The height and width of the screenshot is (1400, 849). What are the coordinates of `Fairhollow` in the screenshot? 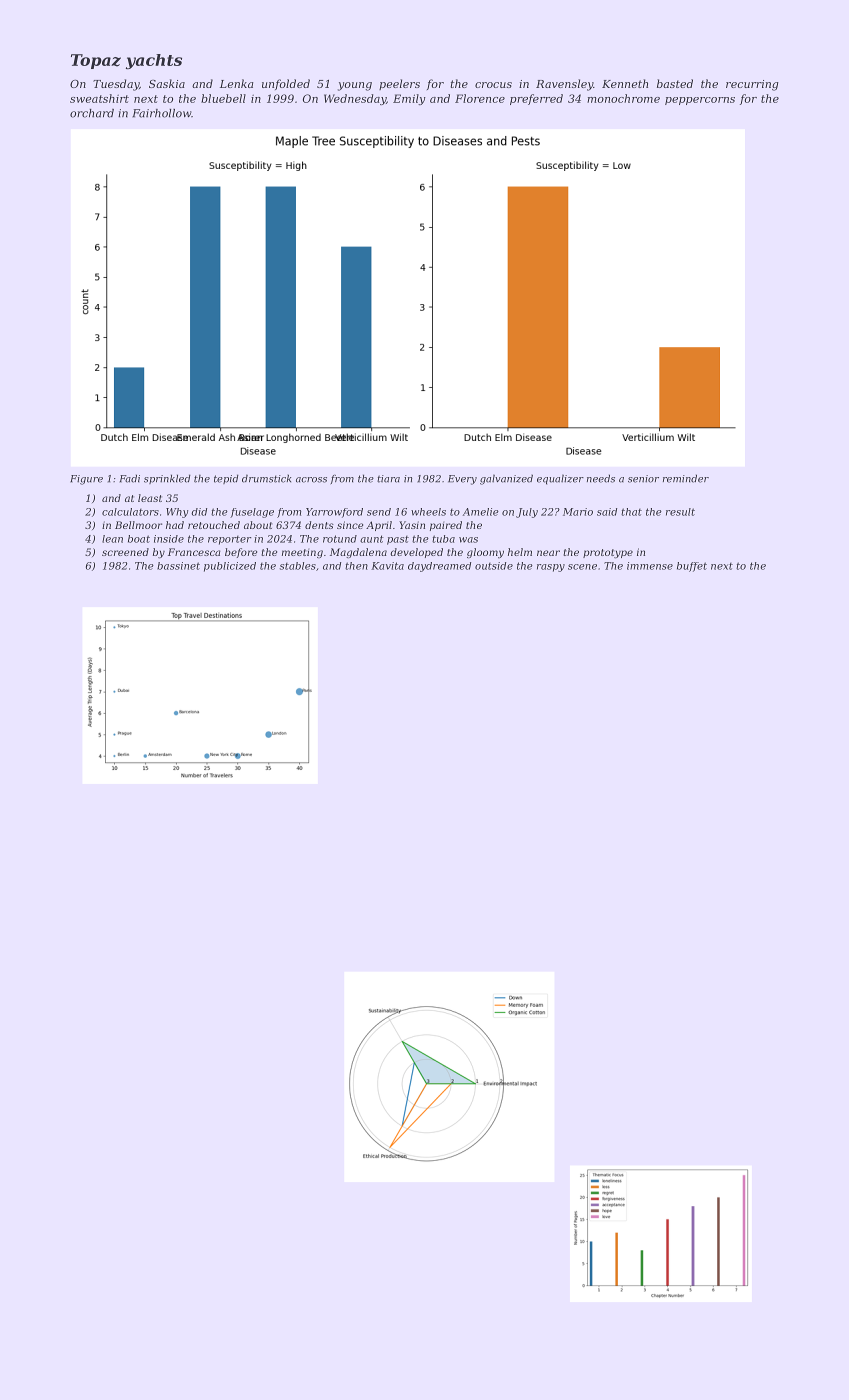 It's located at (161, 113).
